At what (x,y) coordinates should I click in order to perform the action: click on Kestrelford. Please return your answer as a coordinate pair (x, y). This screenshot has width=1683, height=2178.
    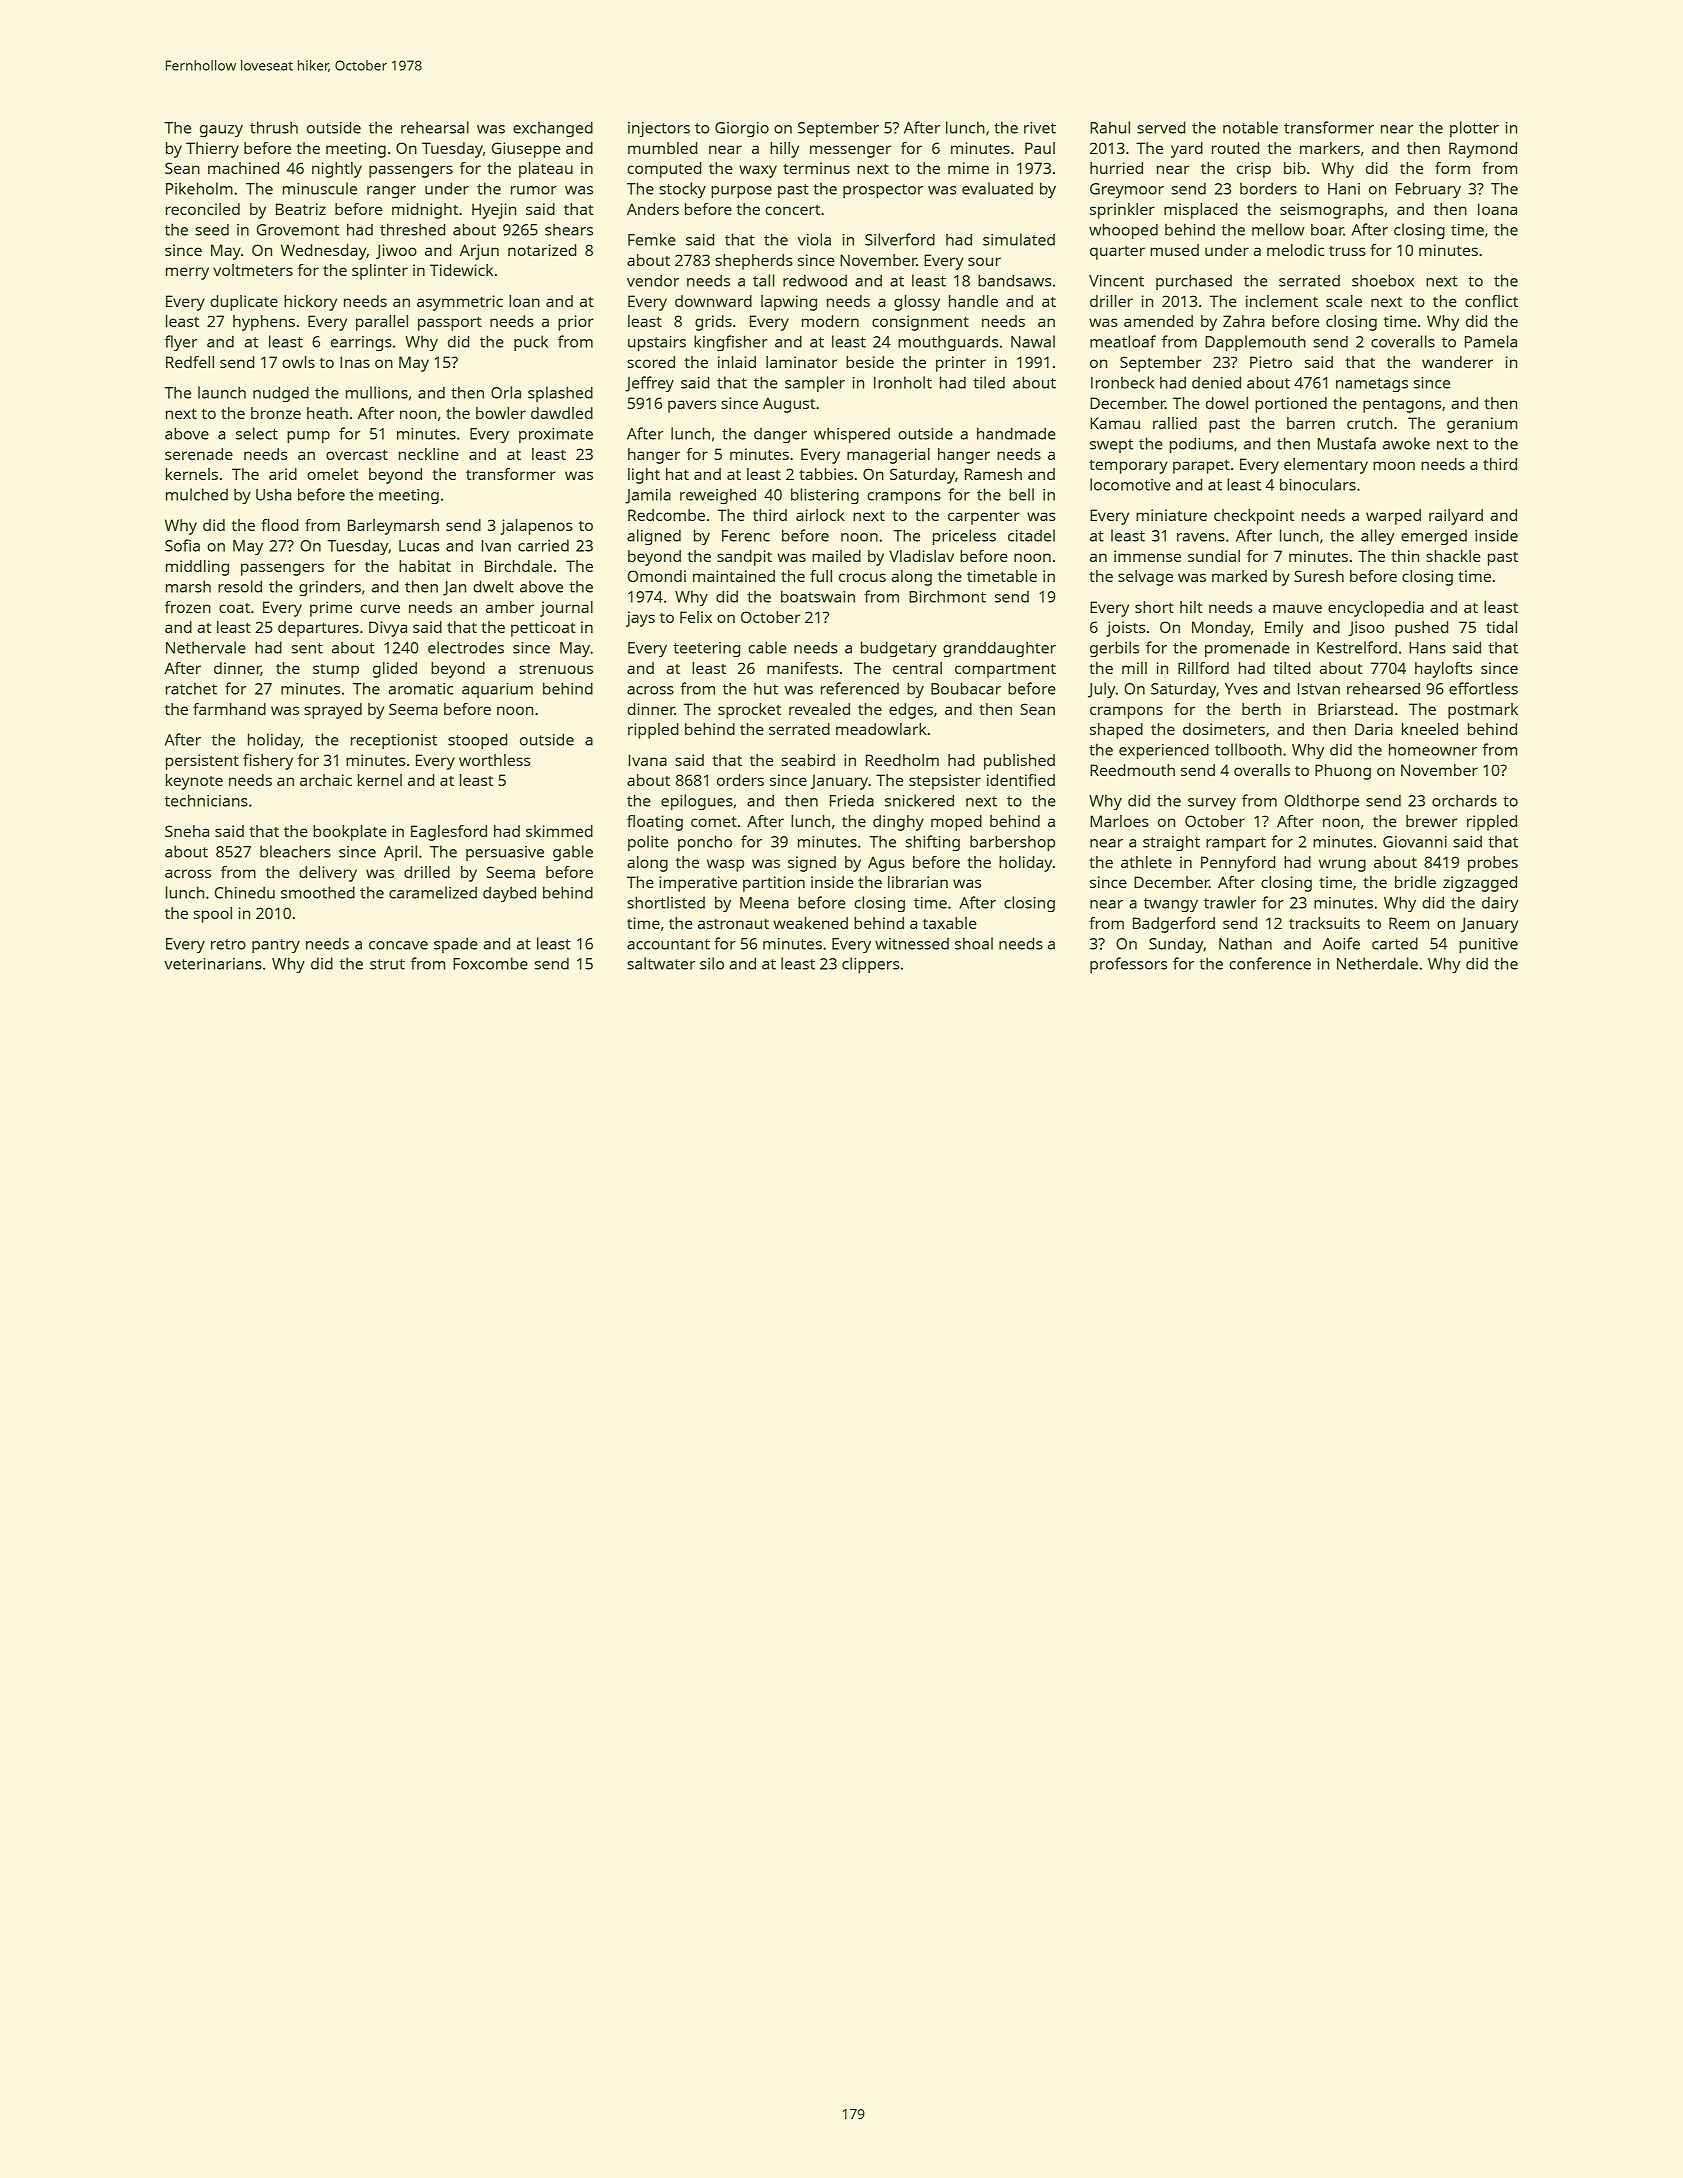
    Looking at the image, I should click on (1357, 647).
